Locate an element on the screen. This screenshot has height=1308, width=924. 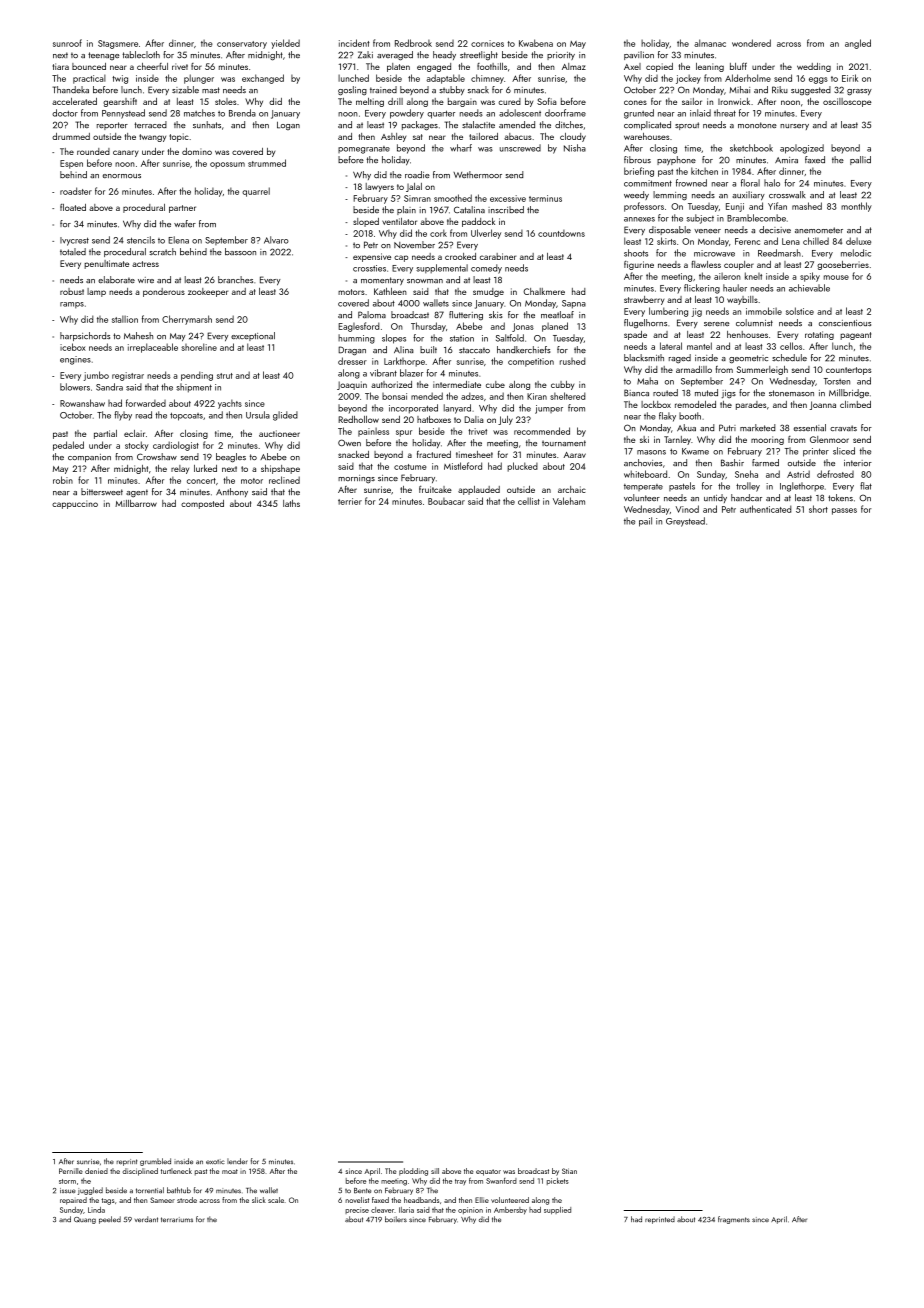
turtleneck is located at coordinates (176, 1171).
